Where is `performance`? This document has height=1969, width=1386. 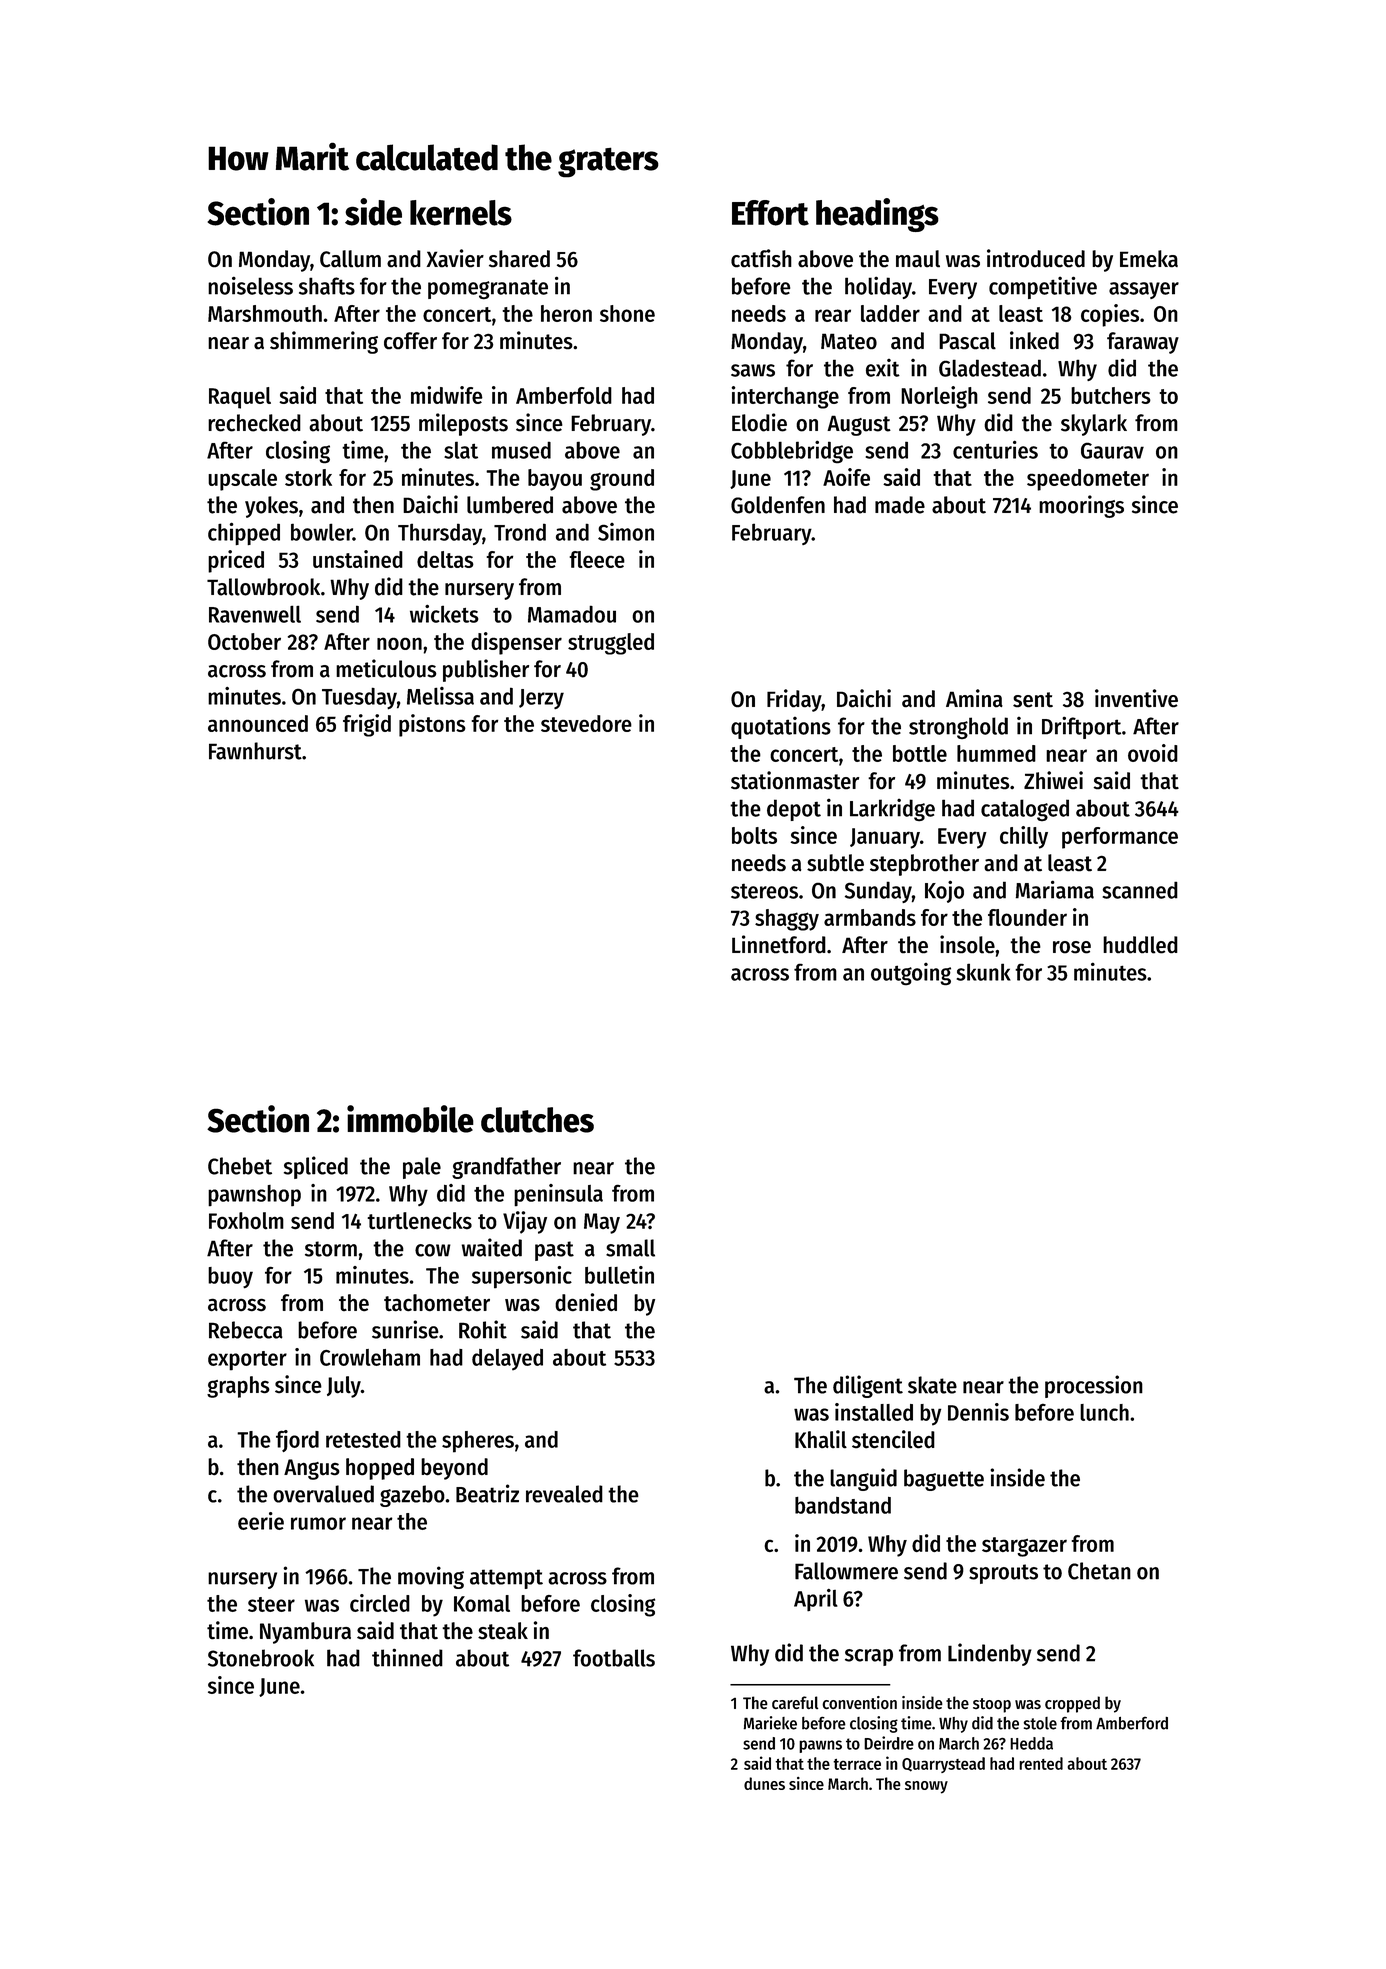 performance is located at coordinates (1120, 838).
